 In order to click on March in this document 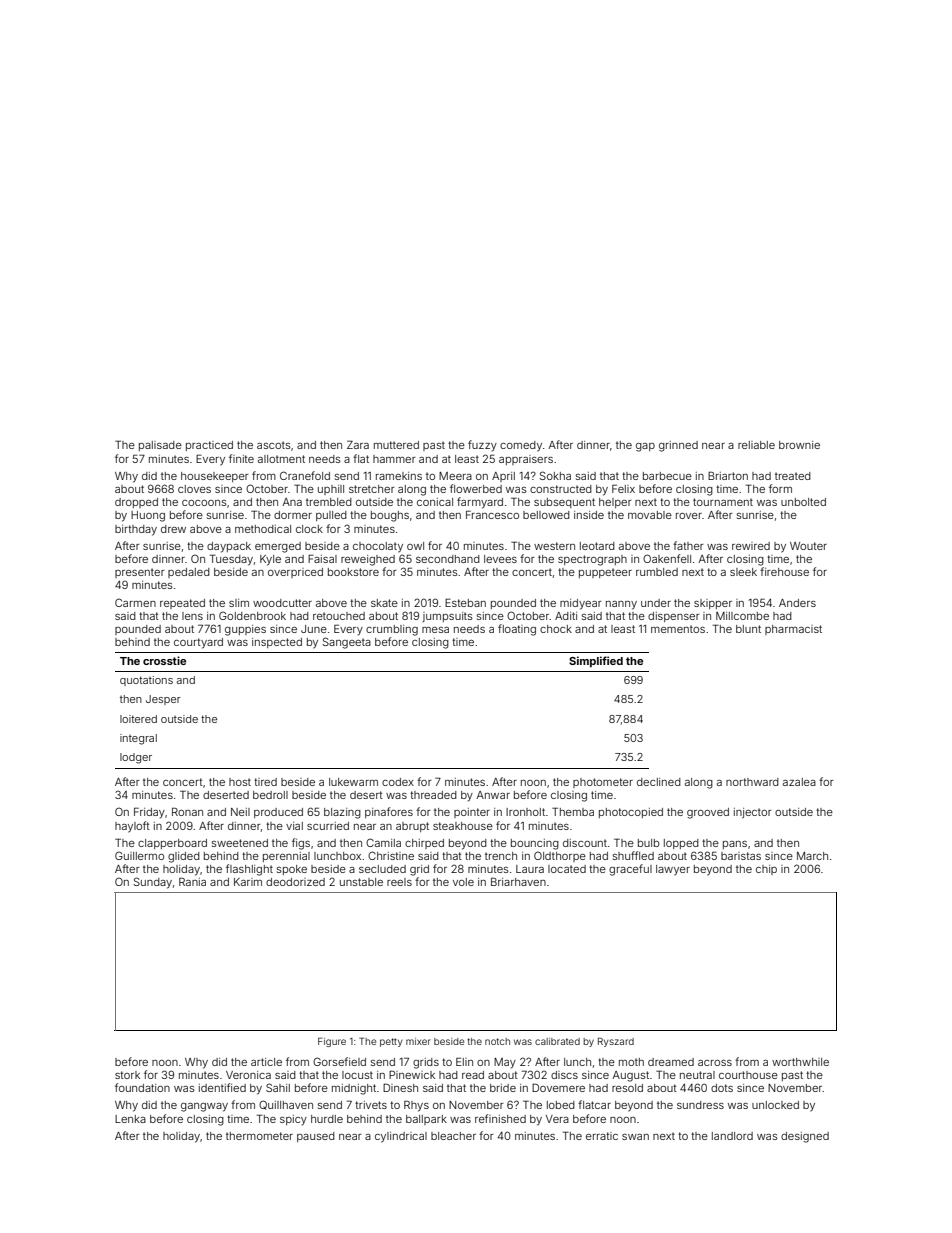, I will do `click(812, 856)`.
